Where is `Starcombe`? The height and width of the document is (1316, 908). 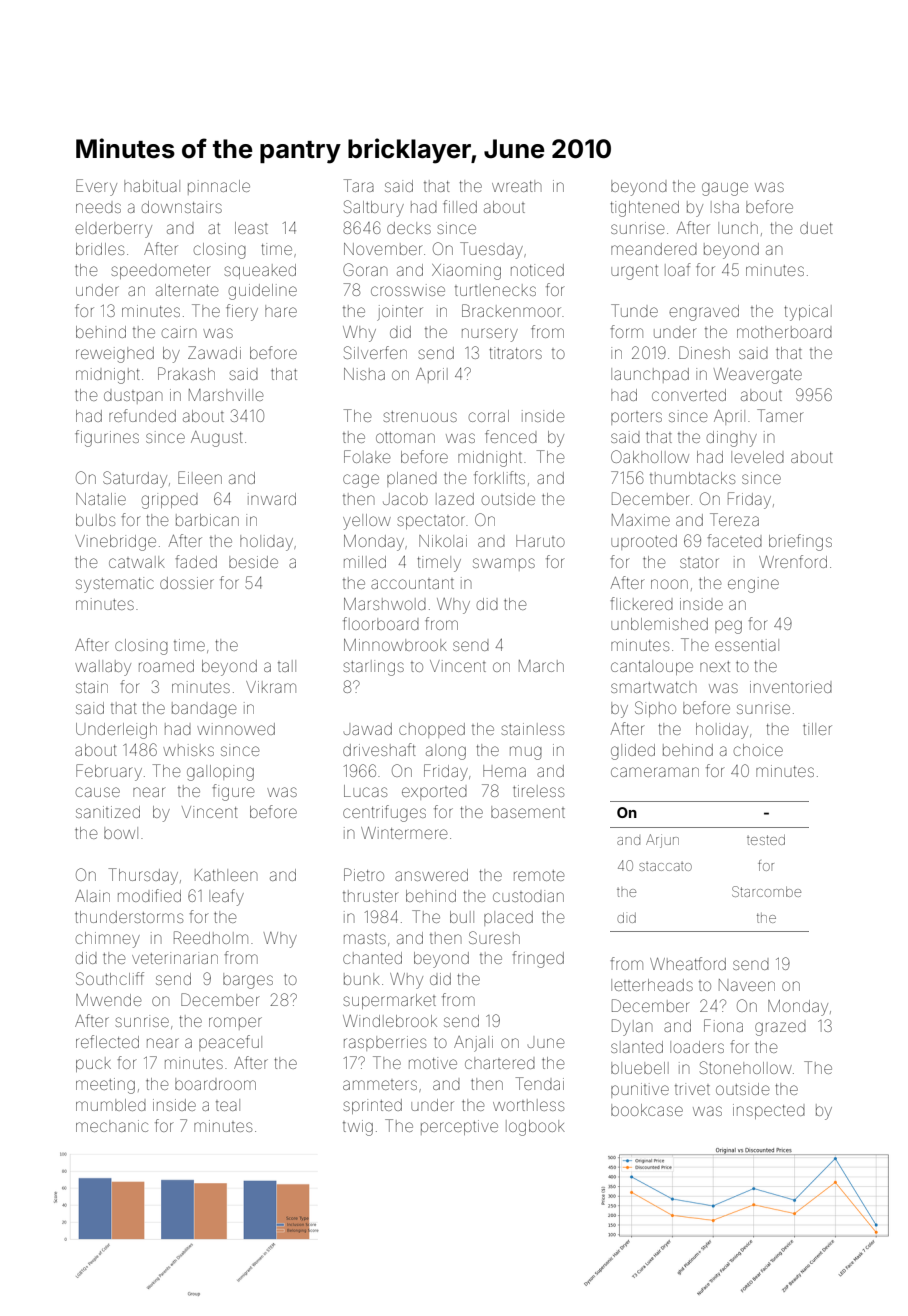 Starcombe is located at coordinates (766, 891).
